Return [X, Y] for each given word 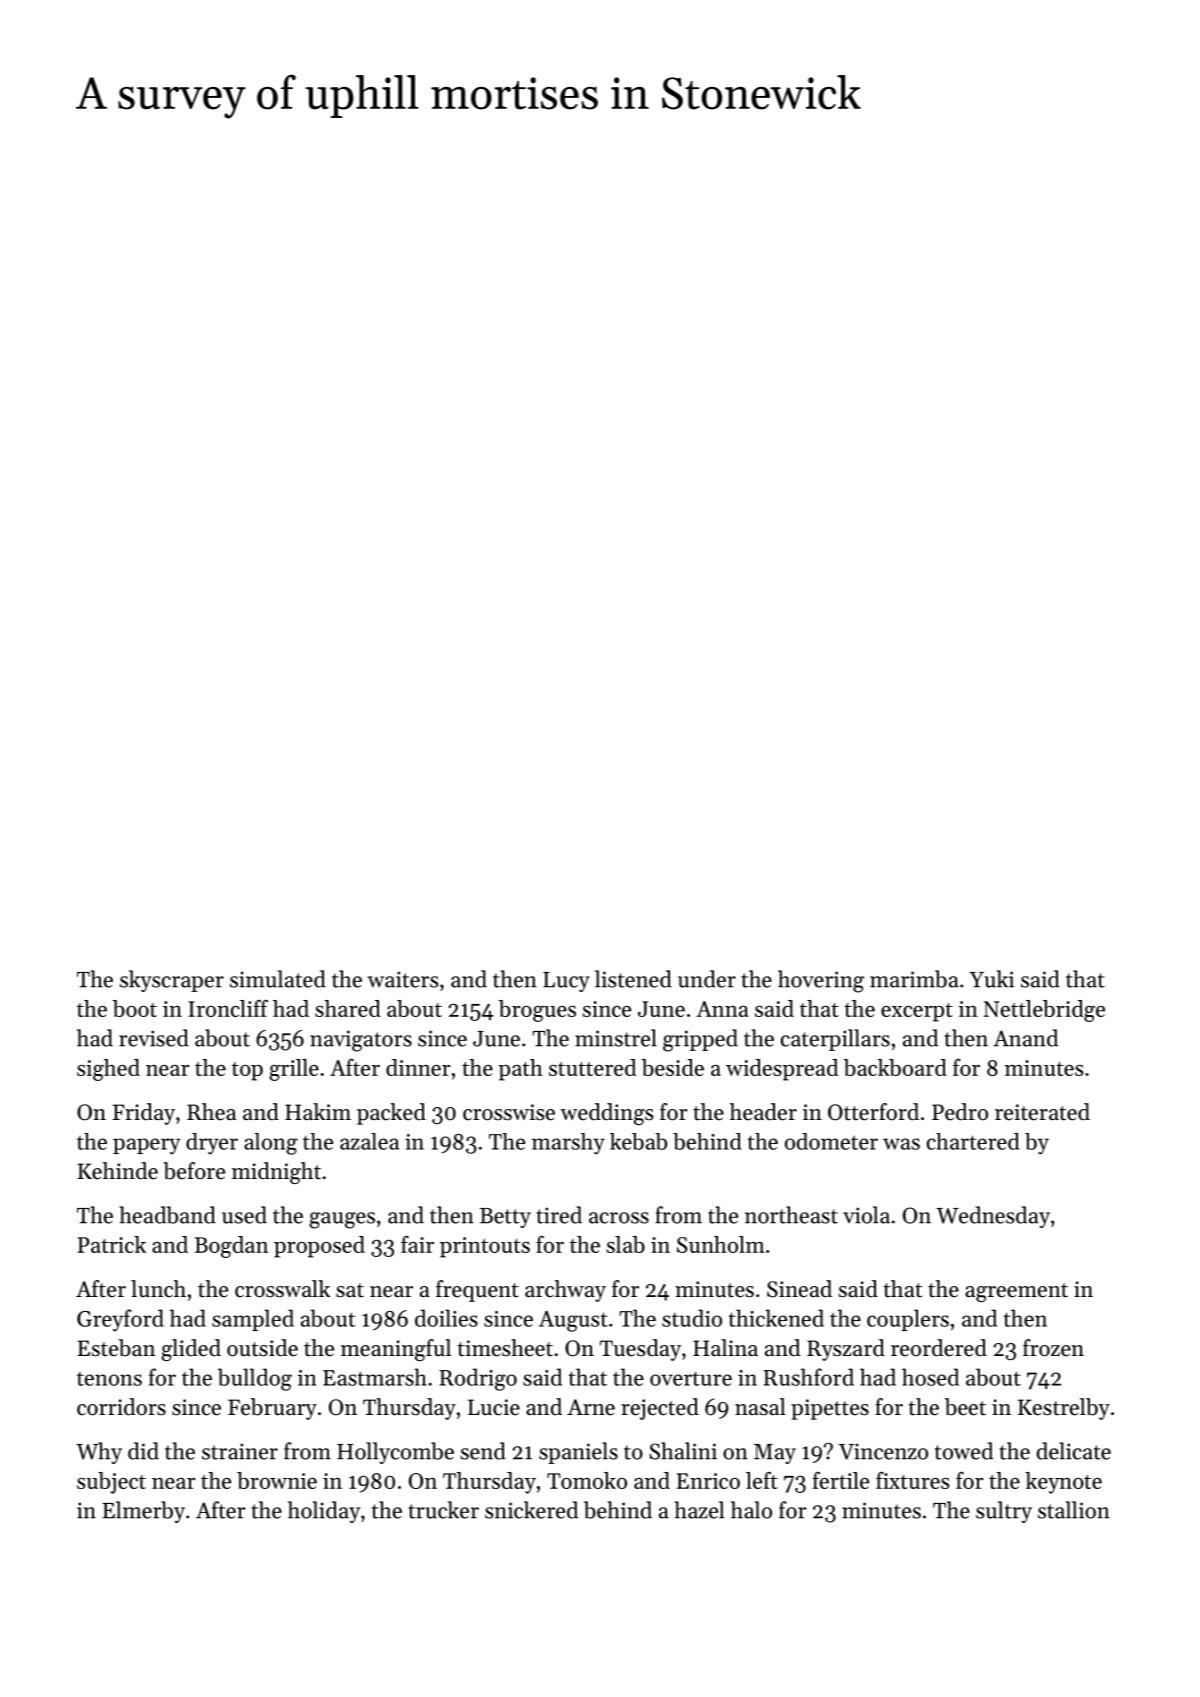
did [143, 1451]
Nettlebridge [1044, 1011]
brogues [537, 1011]
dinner [418, 1067]
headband [167, 1215]
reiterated [1042, 1112]
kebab [638, 1141]
